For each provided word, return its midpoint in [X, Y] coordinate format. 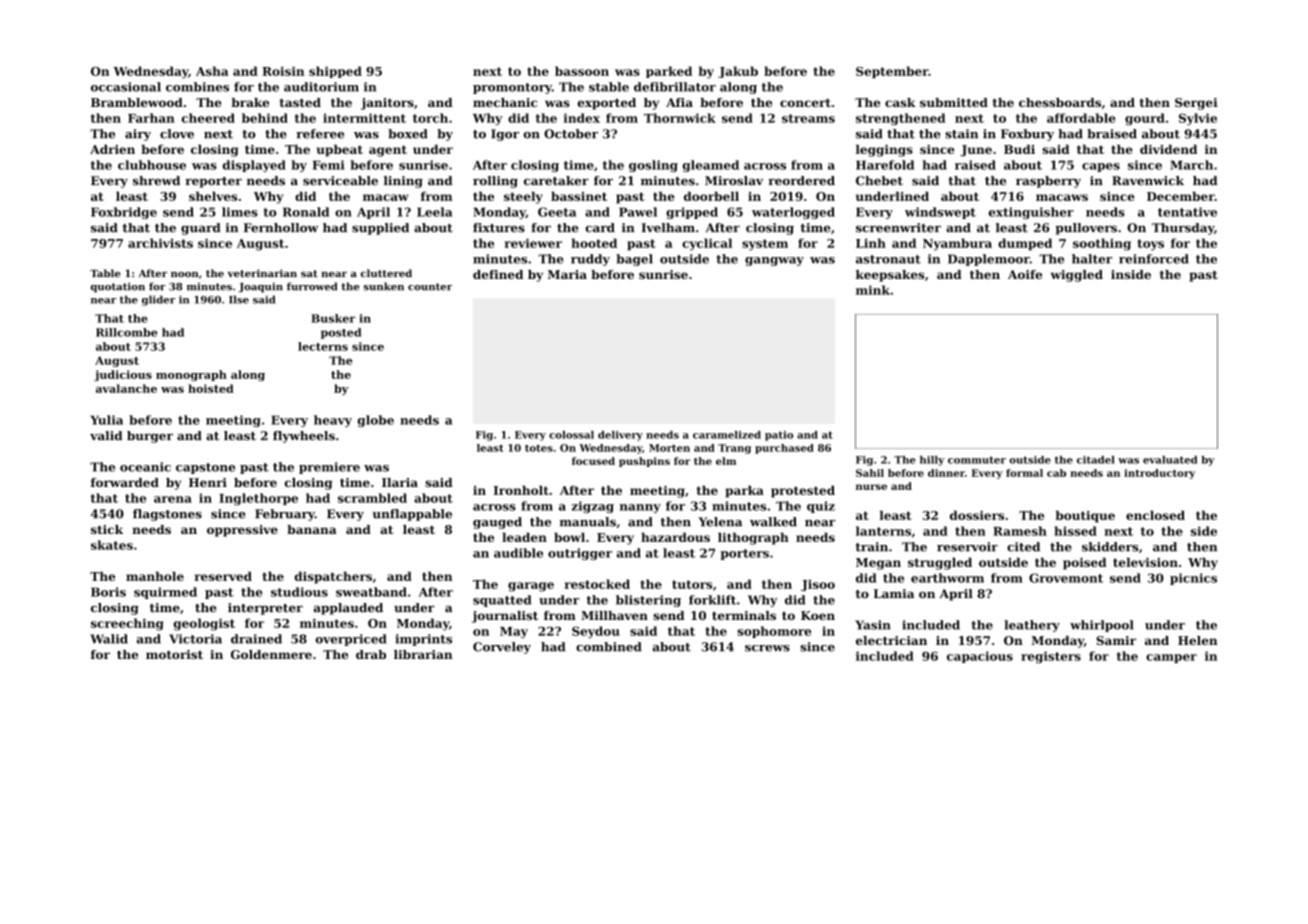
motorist [174, 654]
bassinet [579, 196]
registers [1051, 657]
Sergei [1196, 104]
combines [197, 87]
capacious [980, 657]
